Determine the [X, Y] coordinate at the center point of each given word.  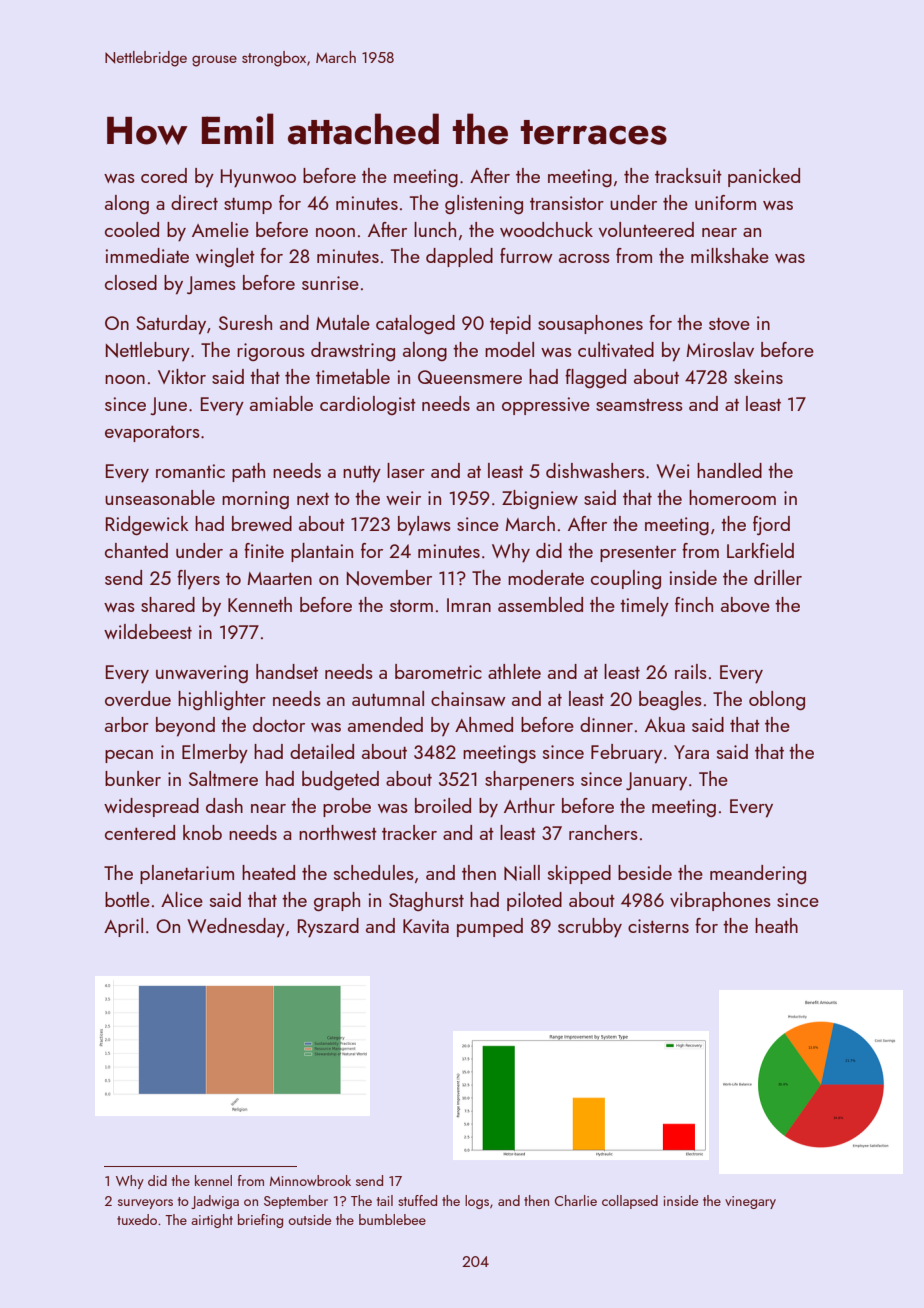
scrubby [590, 928]
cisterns [658, 926]
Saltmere [223, 778]
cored [164, 175]
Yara [691, 752]
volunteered [646, 229]
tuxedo [137, 1219]
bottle [127, 899]
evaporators [152, 434]
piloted [534, 901]
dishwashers [595, 470]
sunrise [330, 283]
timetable [353, 376]
